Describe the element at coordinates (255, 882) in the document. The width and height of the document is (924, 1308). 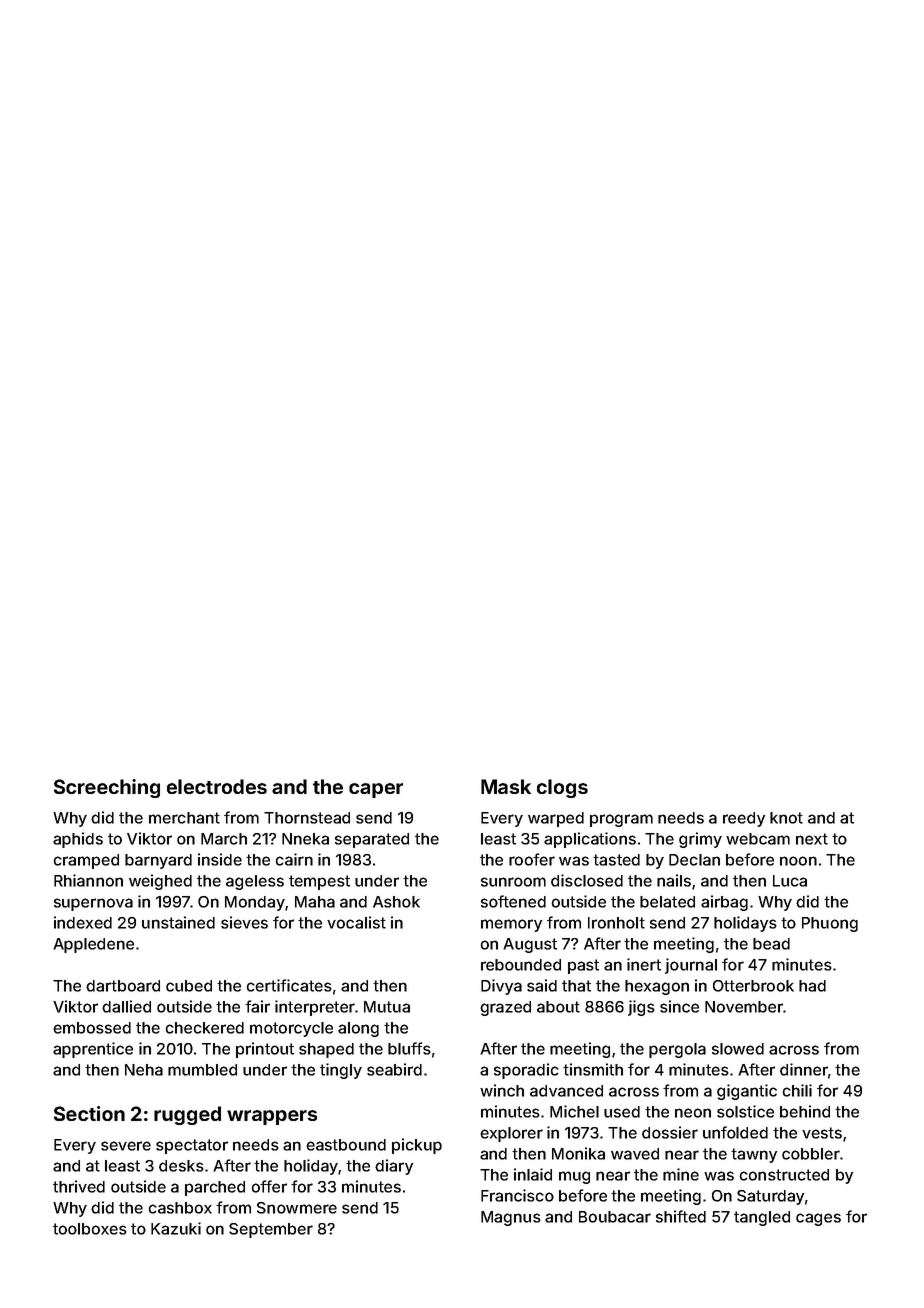
I see `ageless` at that location.
